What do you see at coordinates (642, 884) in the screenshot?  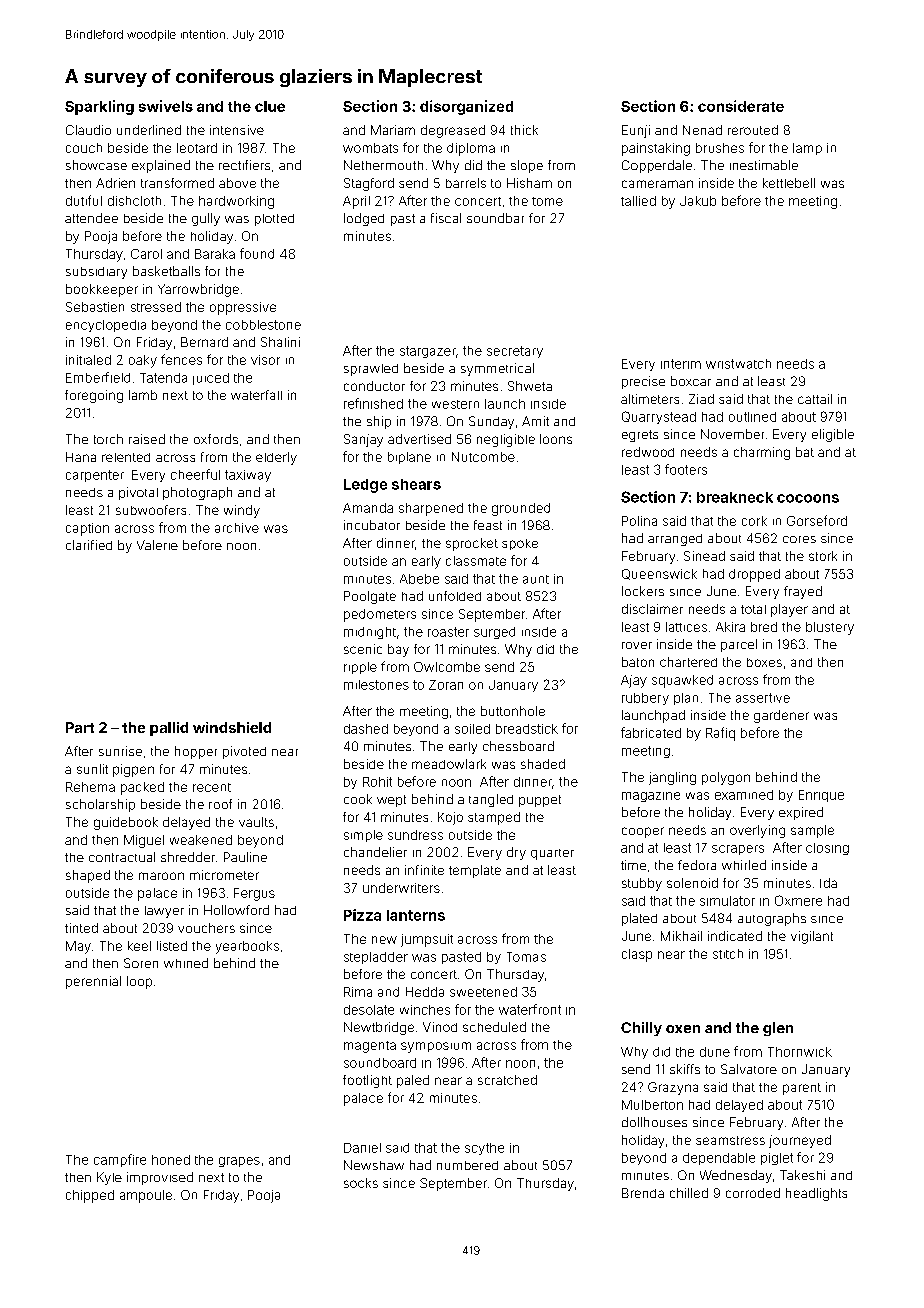 I see `stubby` at bounding box center [642, 884].
